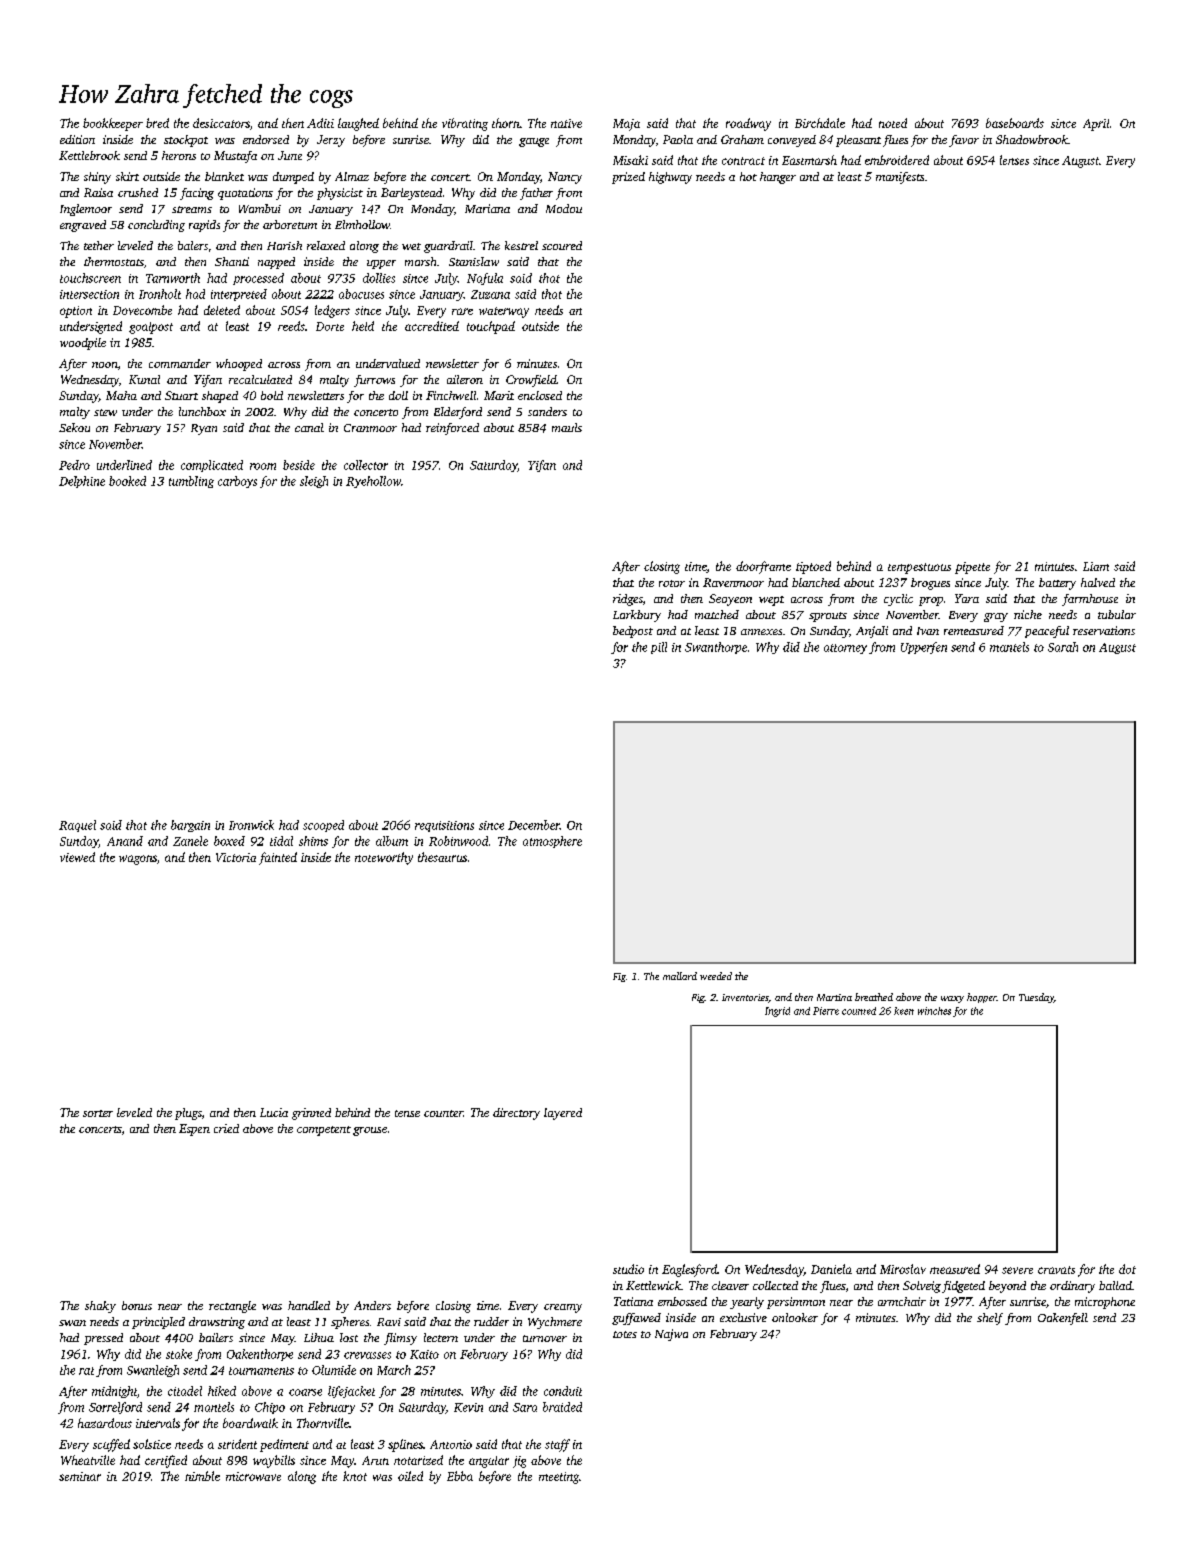 Image resolution: width=1195 pixels, height=1546 pixels. What do you see at coordinates (1096, 566) in the screenshot?
I see `Liam` at bounding box center [1096, 566].
